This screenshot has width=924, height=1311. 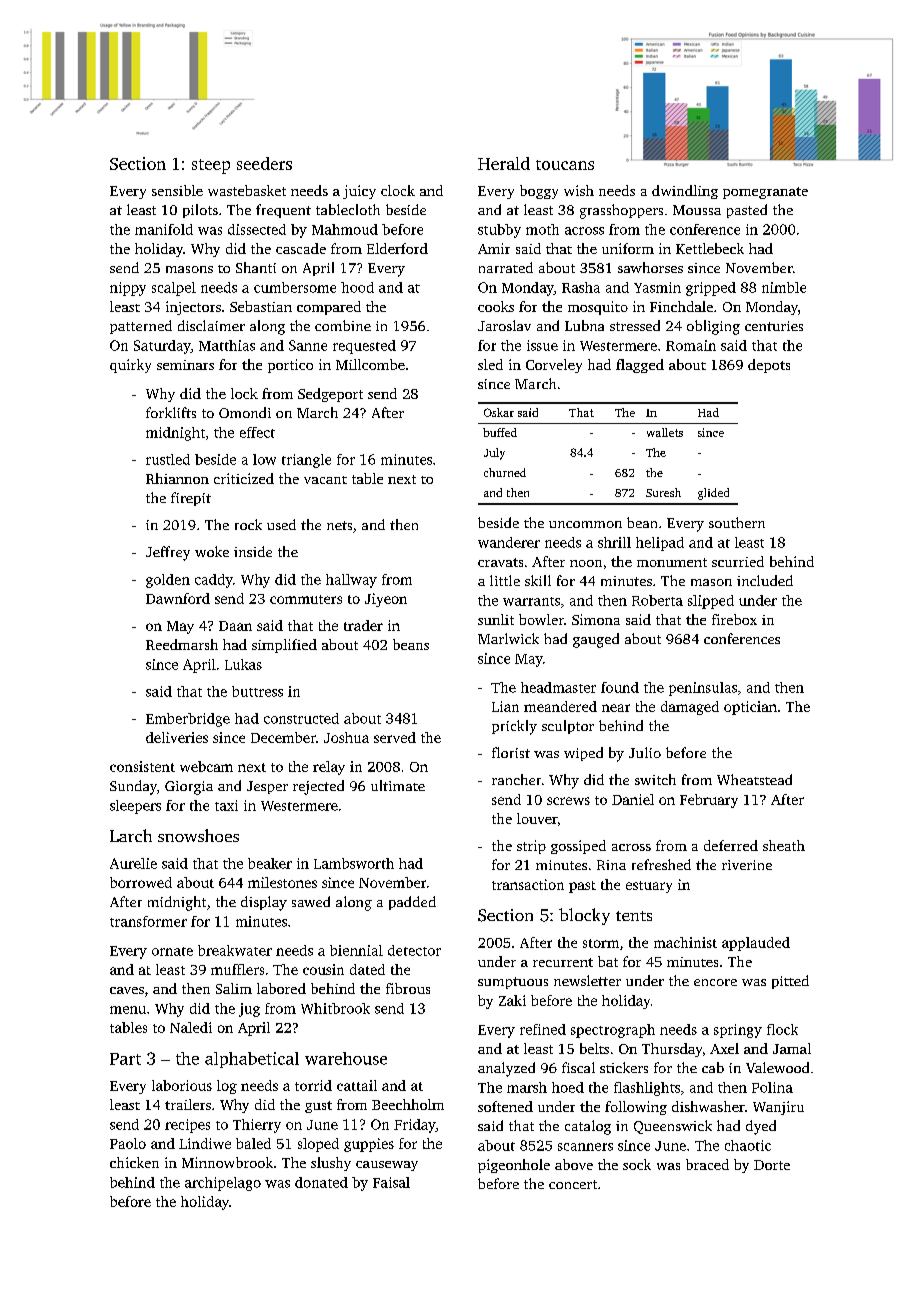 I want to click on trader, so click(x=363, y=625).
